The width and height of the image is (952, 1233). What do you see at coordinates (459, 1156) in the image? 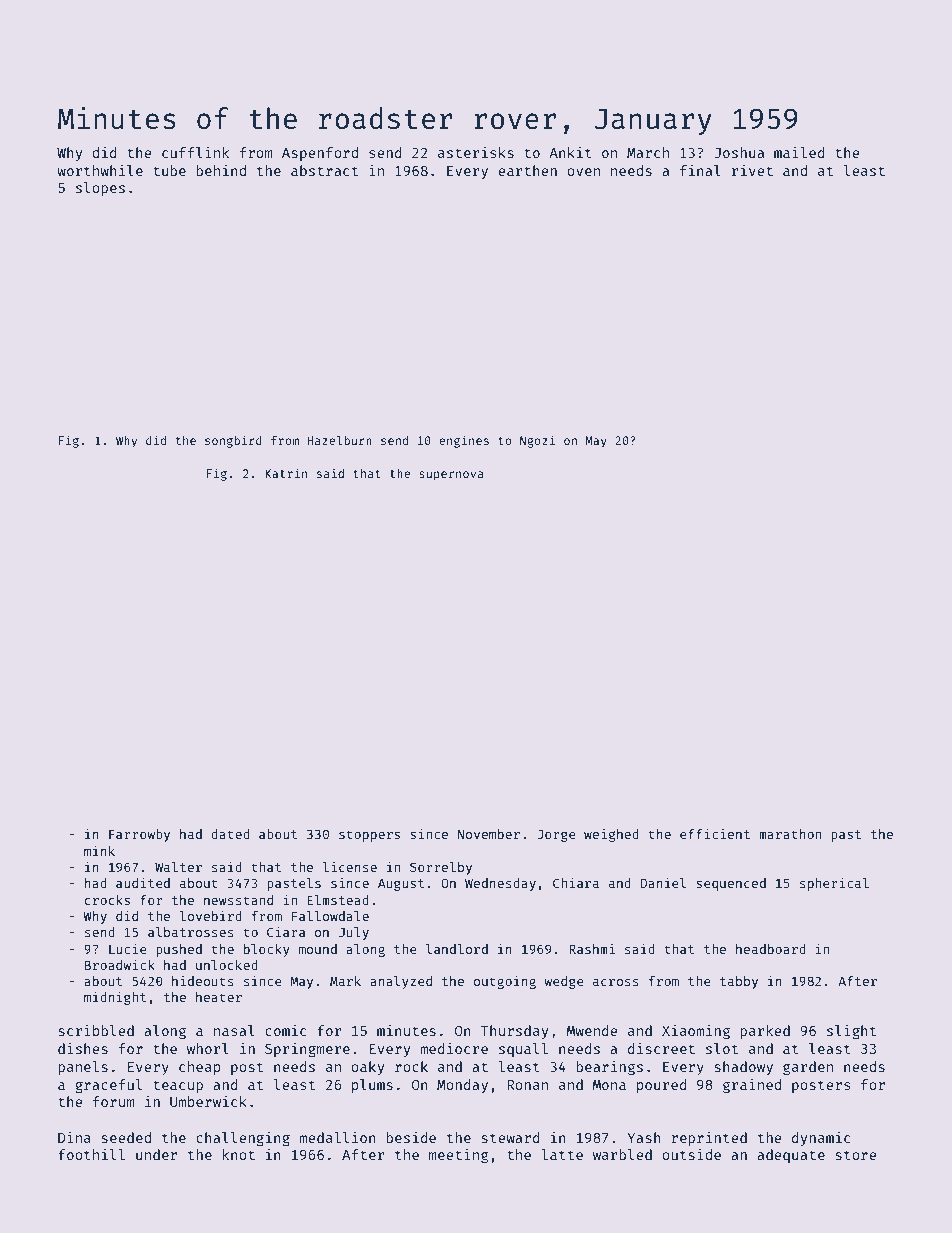
I see `meeting` at bounding box center [459, 1156].
